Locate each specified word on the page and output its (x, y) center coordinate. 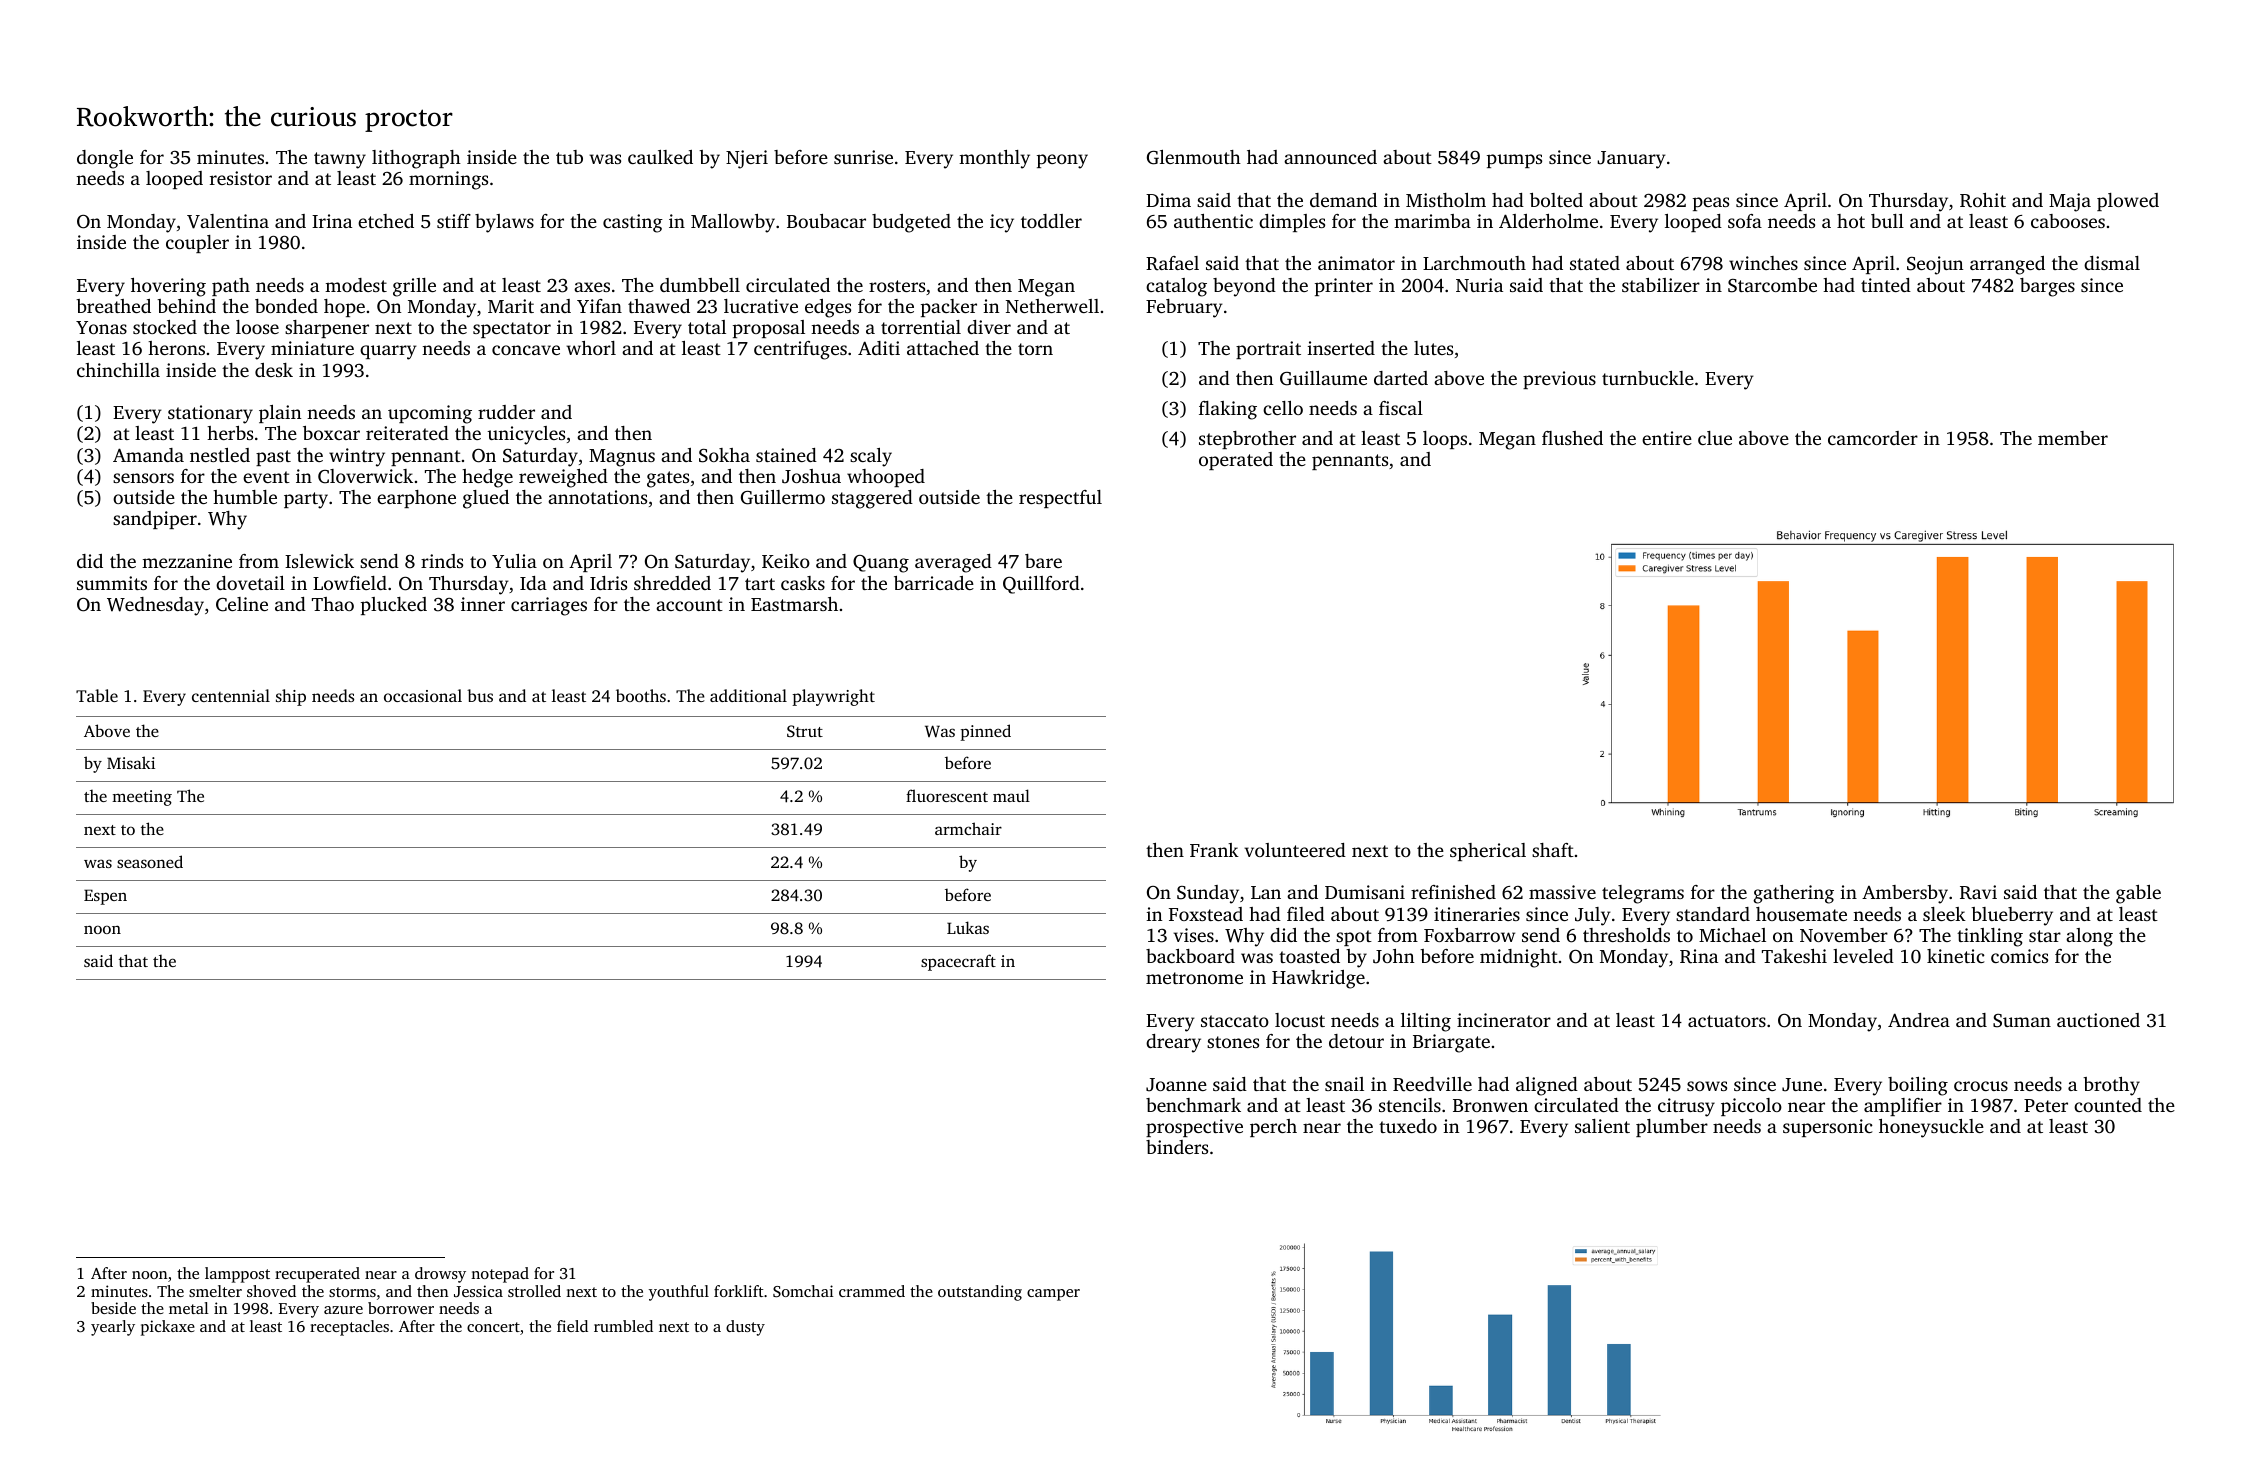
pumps (1514, 161)
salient (1602, 1126)
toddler (1051, 221)
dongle (105, 159)
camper (1053, 1295)
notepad (500, 1275)
